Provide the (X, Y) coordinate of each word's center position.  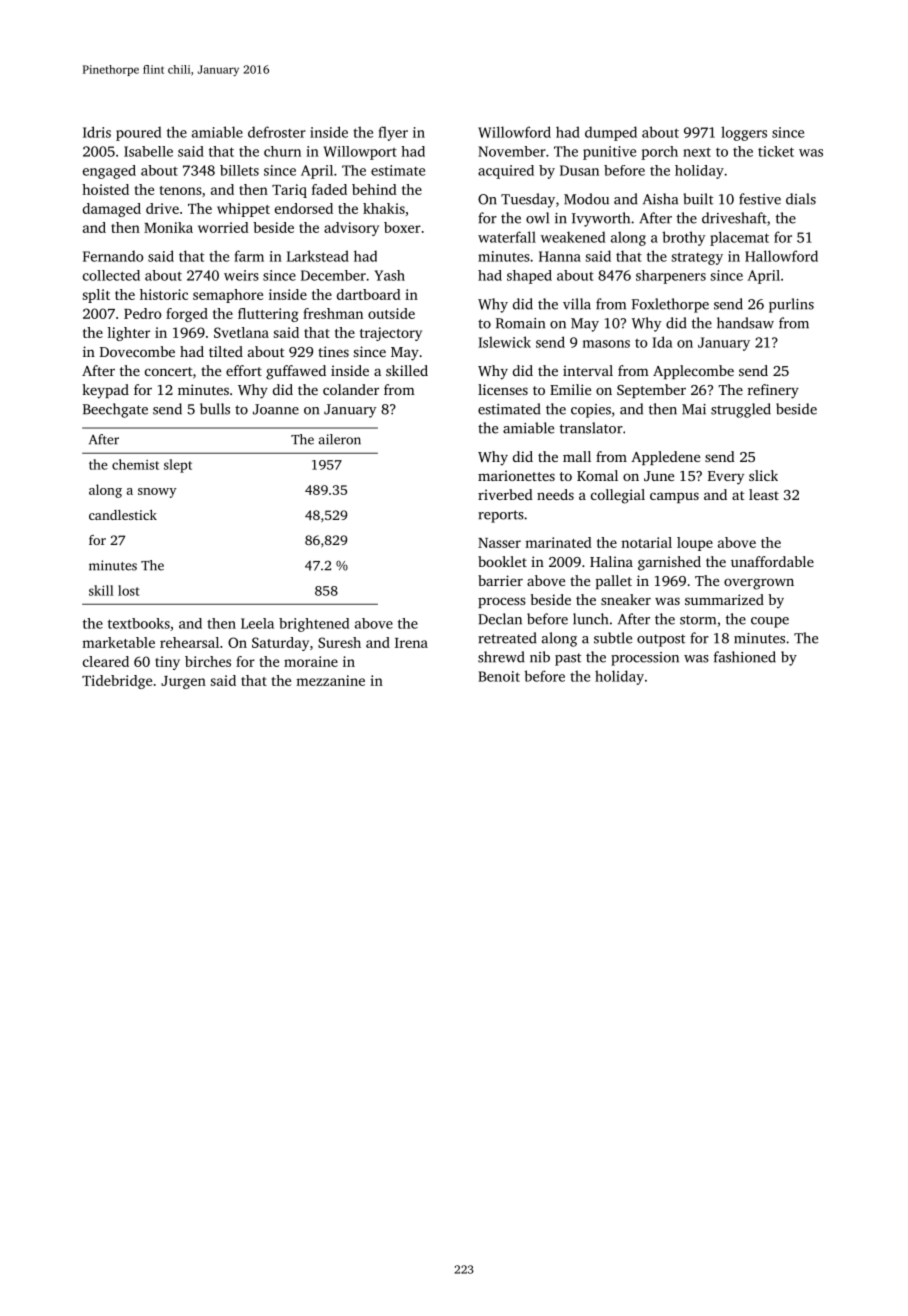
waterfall (507, 237)
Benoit (499, 676)
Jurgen (183, 682)
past (568, 659)
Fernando (113, 256)
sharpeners (671, 277)
